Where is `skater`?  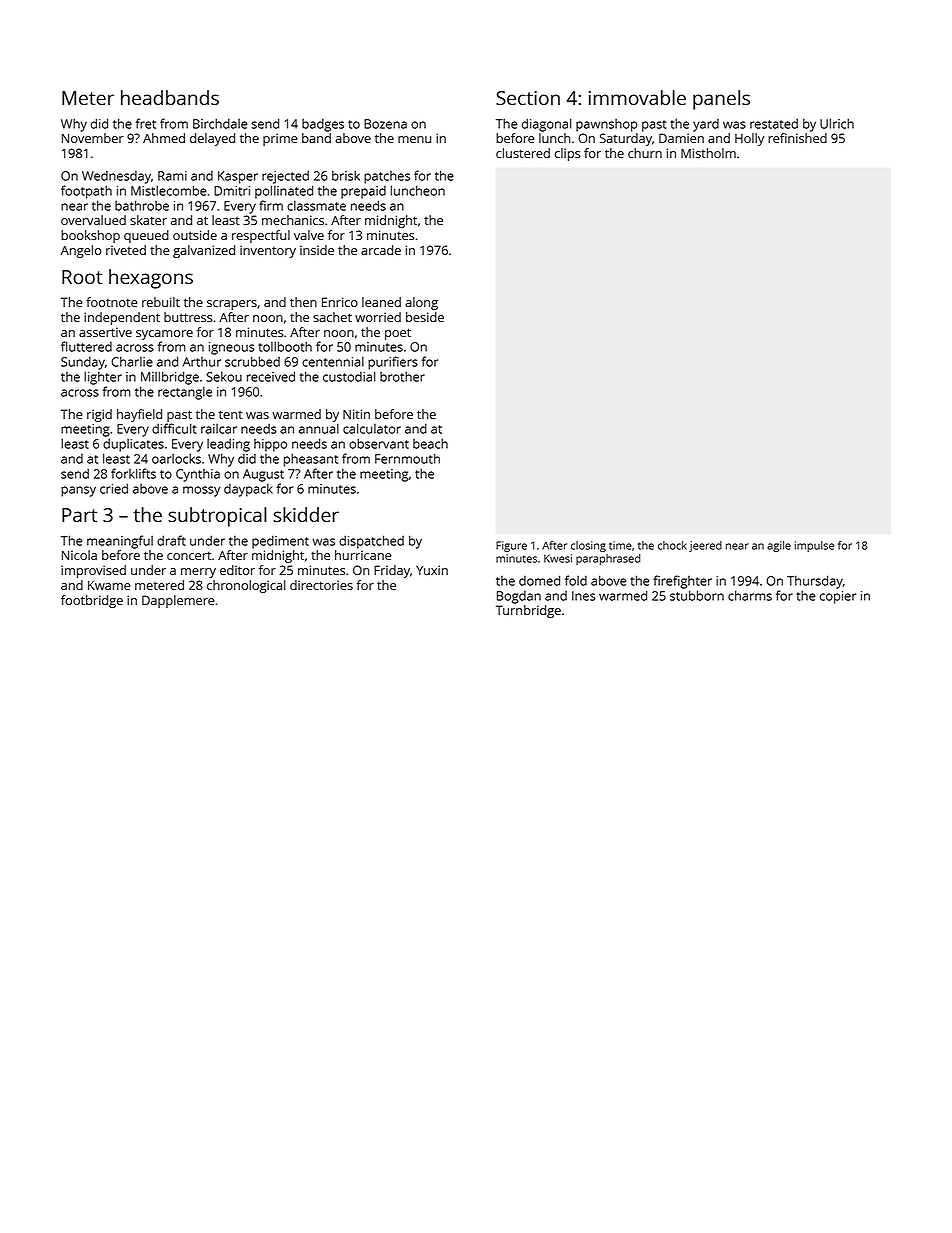
skater is located at coordinates (148, 220).
